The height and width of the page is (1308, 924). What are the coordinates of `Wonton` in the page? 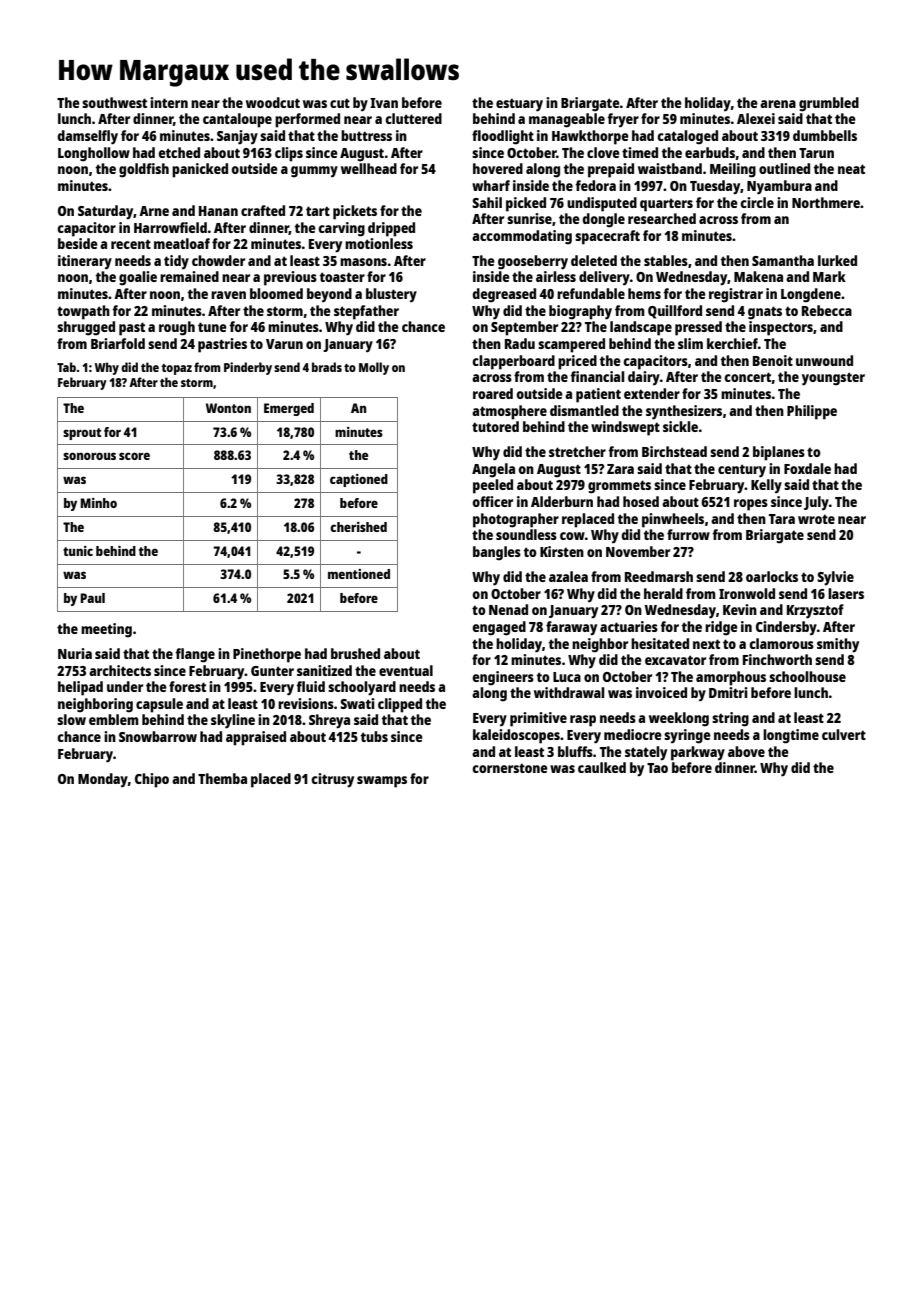 It's located at (228, 408).
